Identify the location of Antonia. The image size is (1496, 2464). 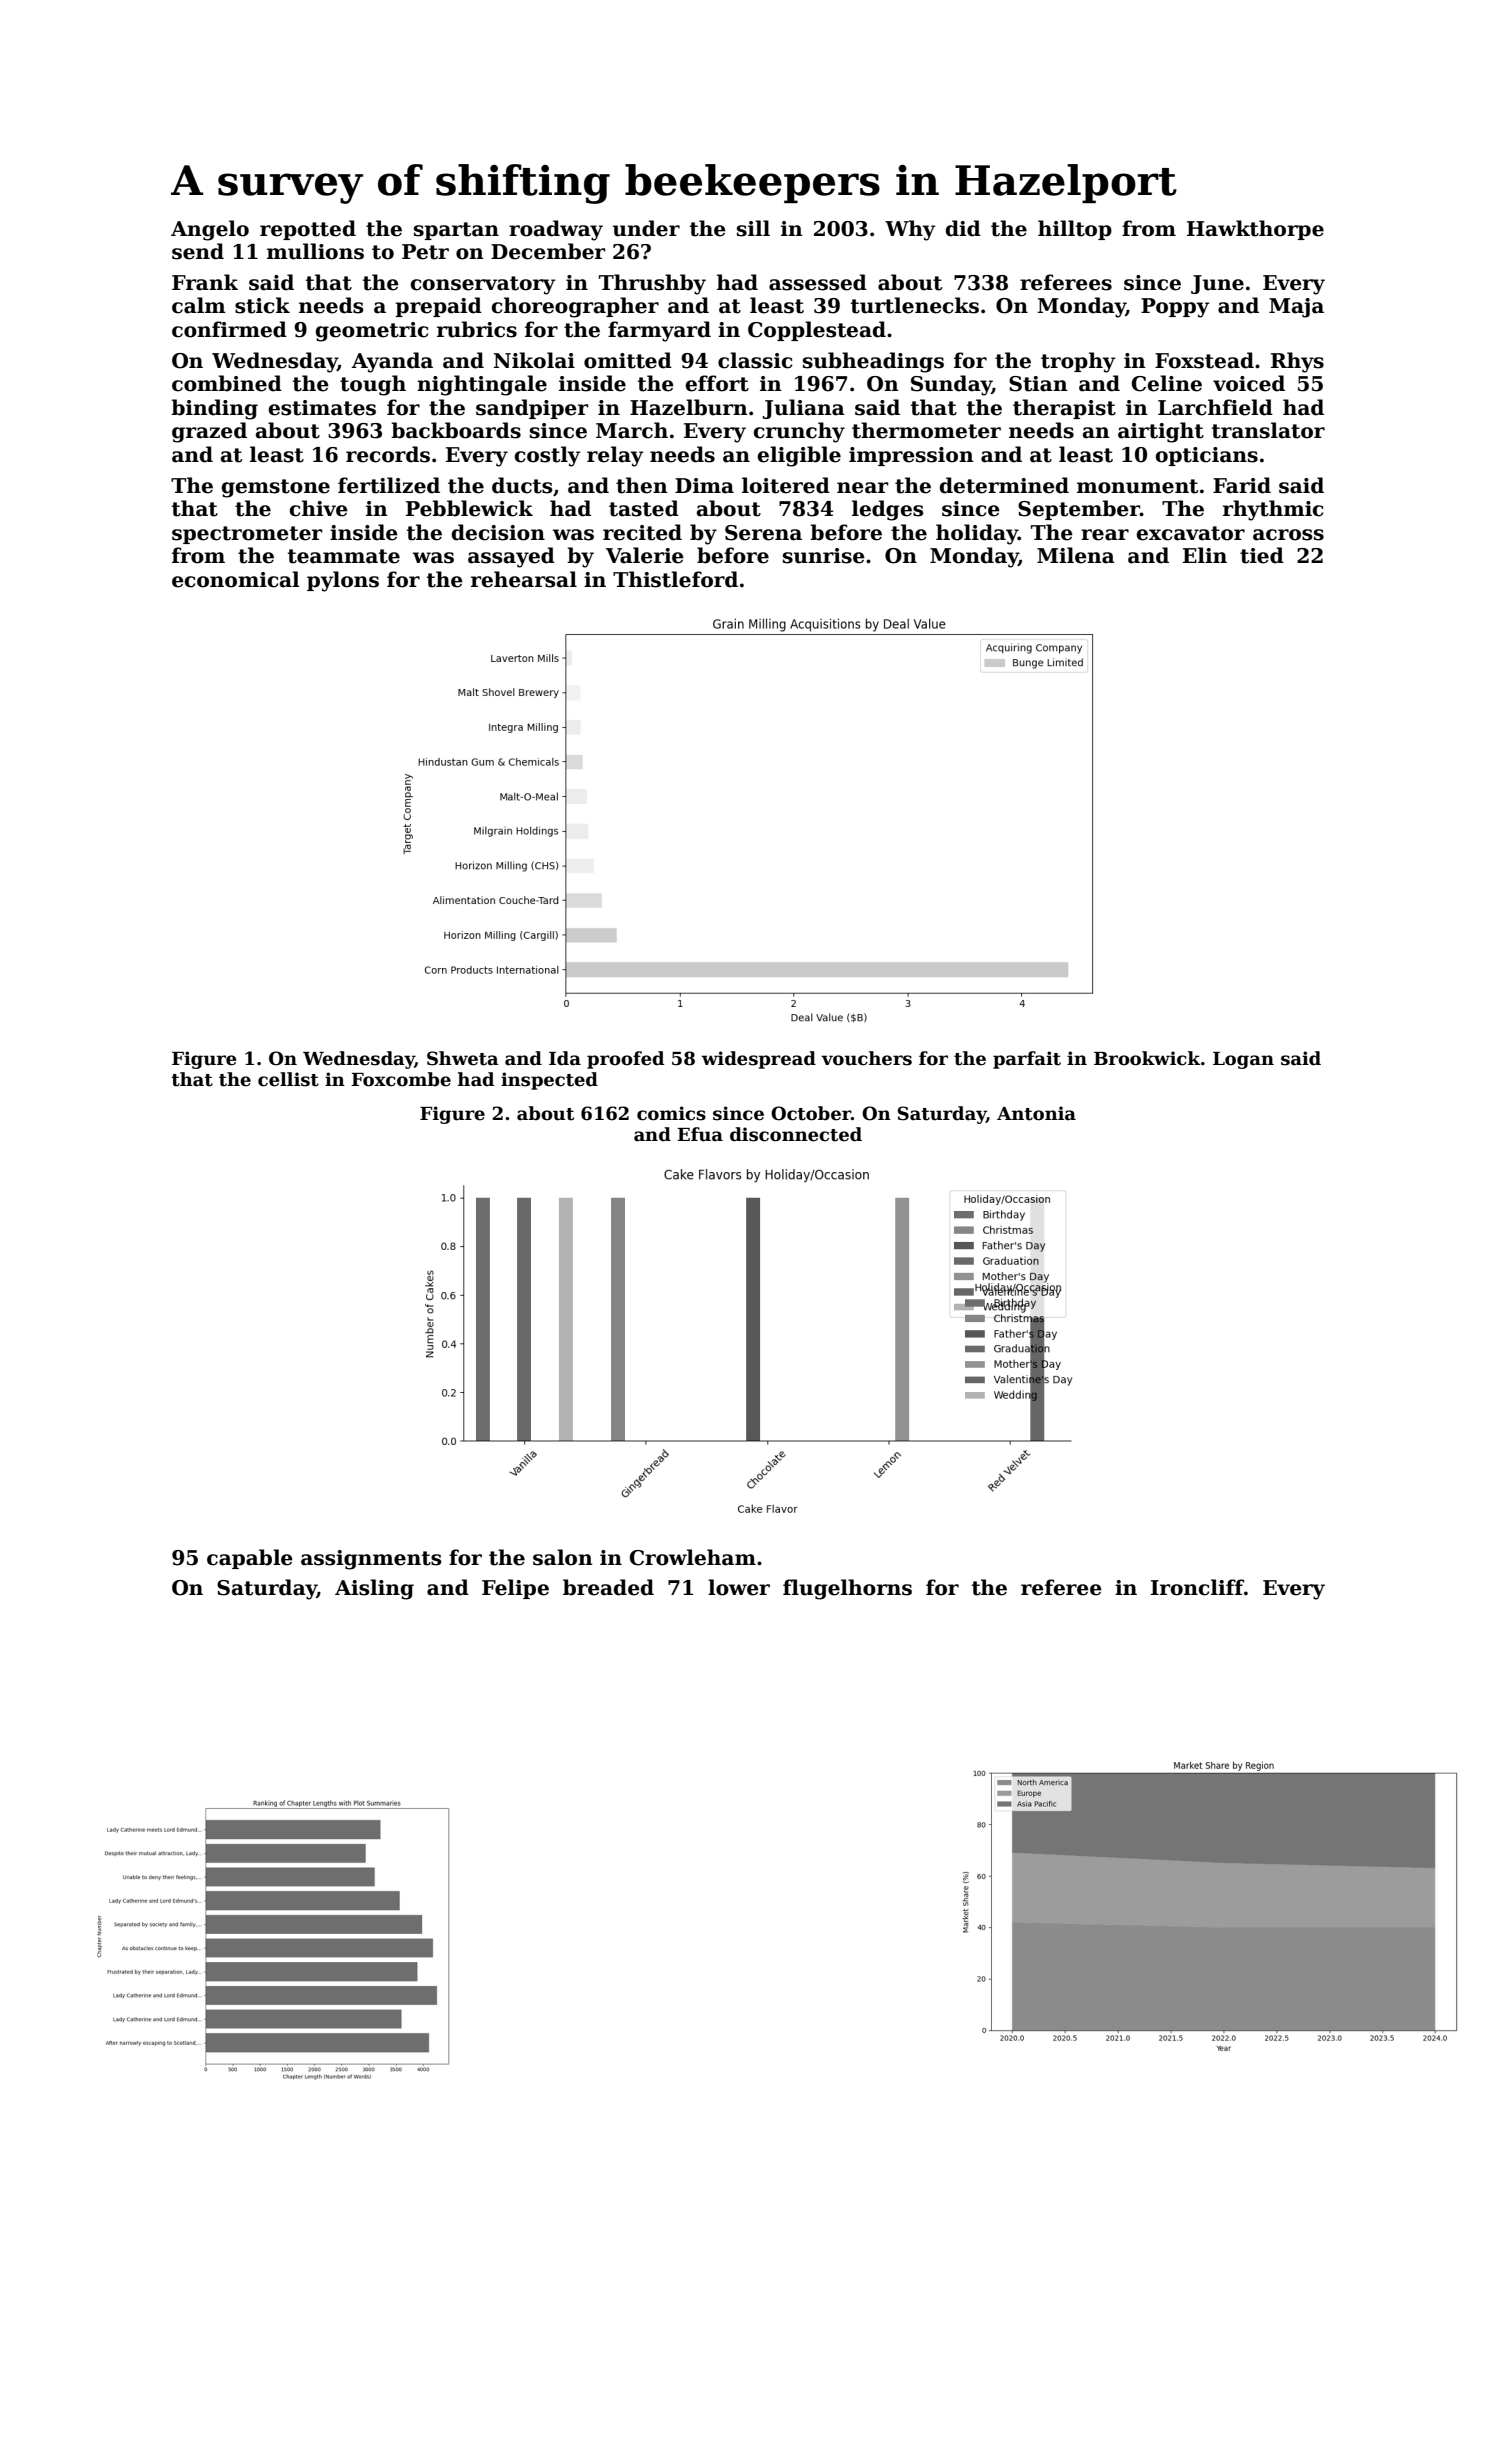
(1036, 1113).
